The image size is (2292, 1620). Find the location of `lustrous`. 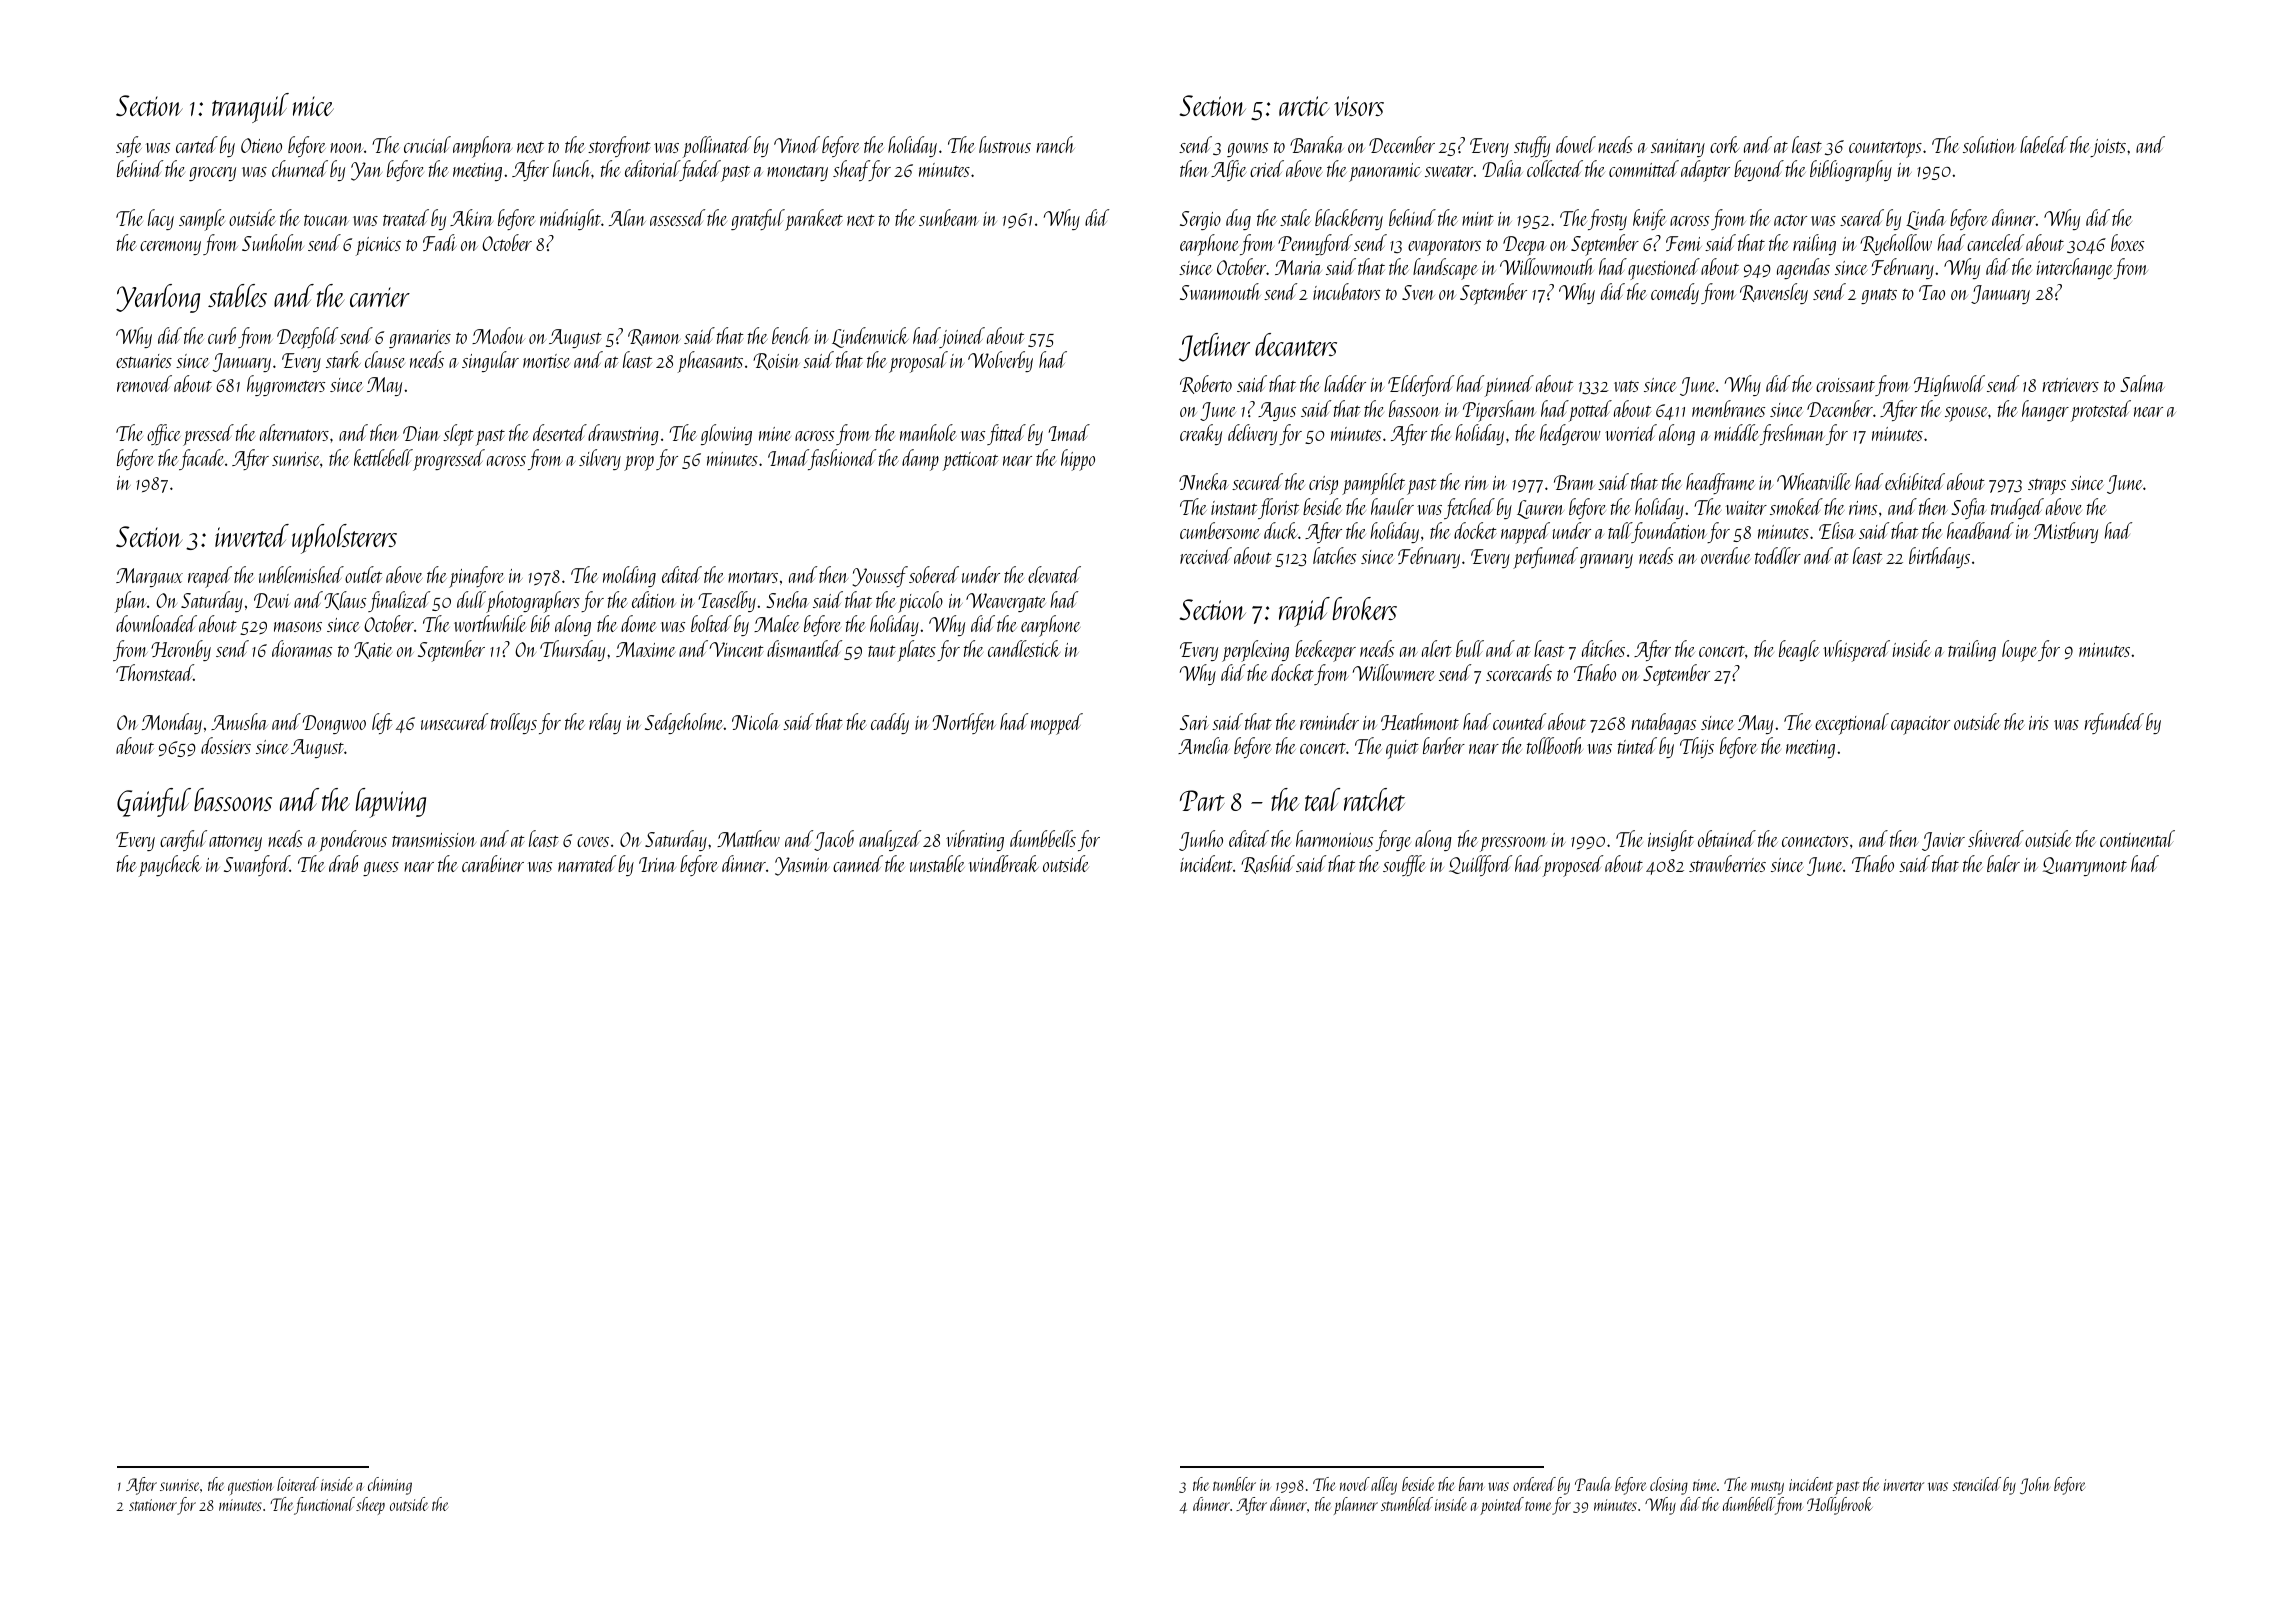

lustrous is located at coordinates (1005, 144).
